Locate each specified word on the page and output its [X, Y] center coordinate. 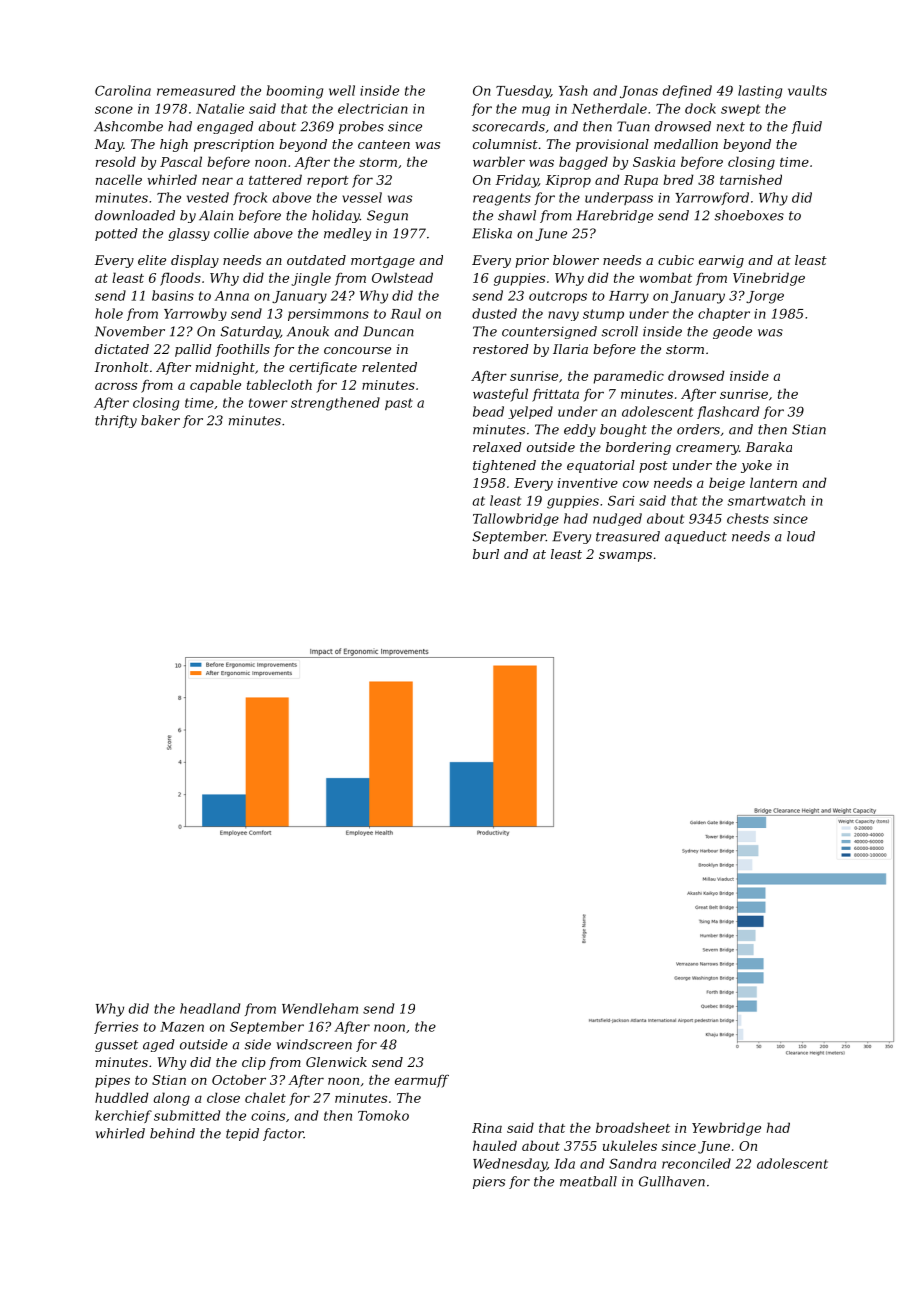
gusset [116, 1046]
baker [160, 420]
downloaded [135, 215]
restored [501, 349]
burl [486, 554]
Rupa [641, 181]
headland [210, 1008]
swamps [625, 557]
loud [801, 536]
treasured [628, 536]
